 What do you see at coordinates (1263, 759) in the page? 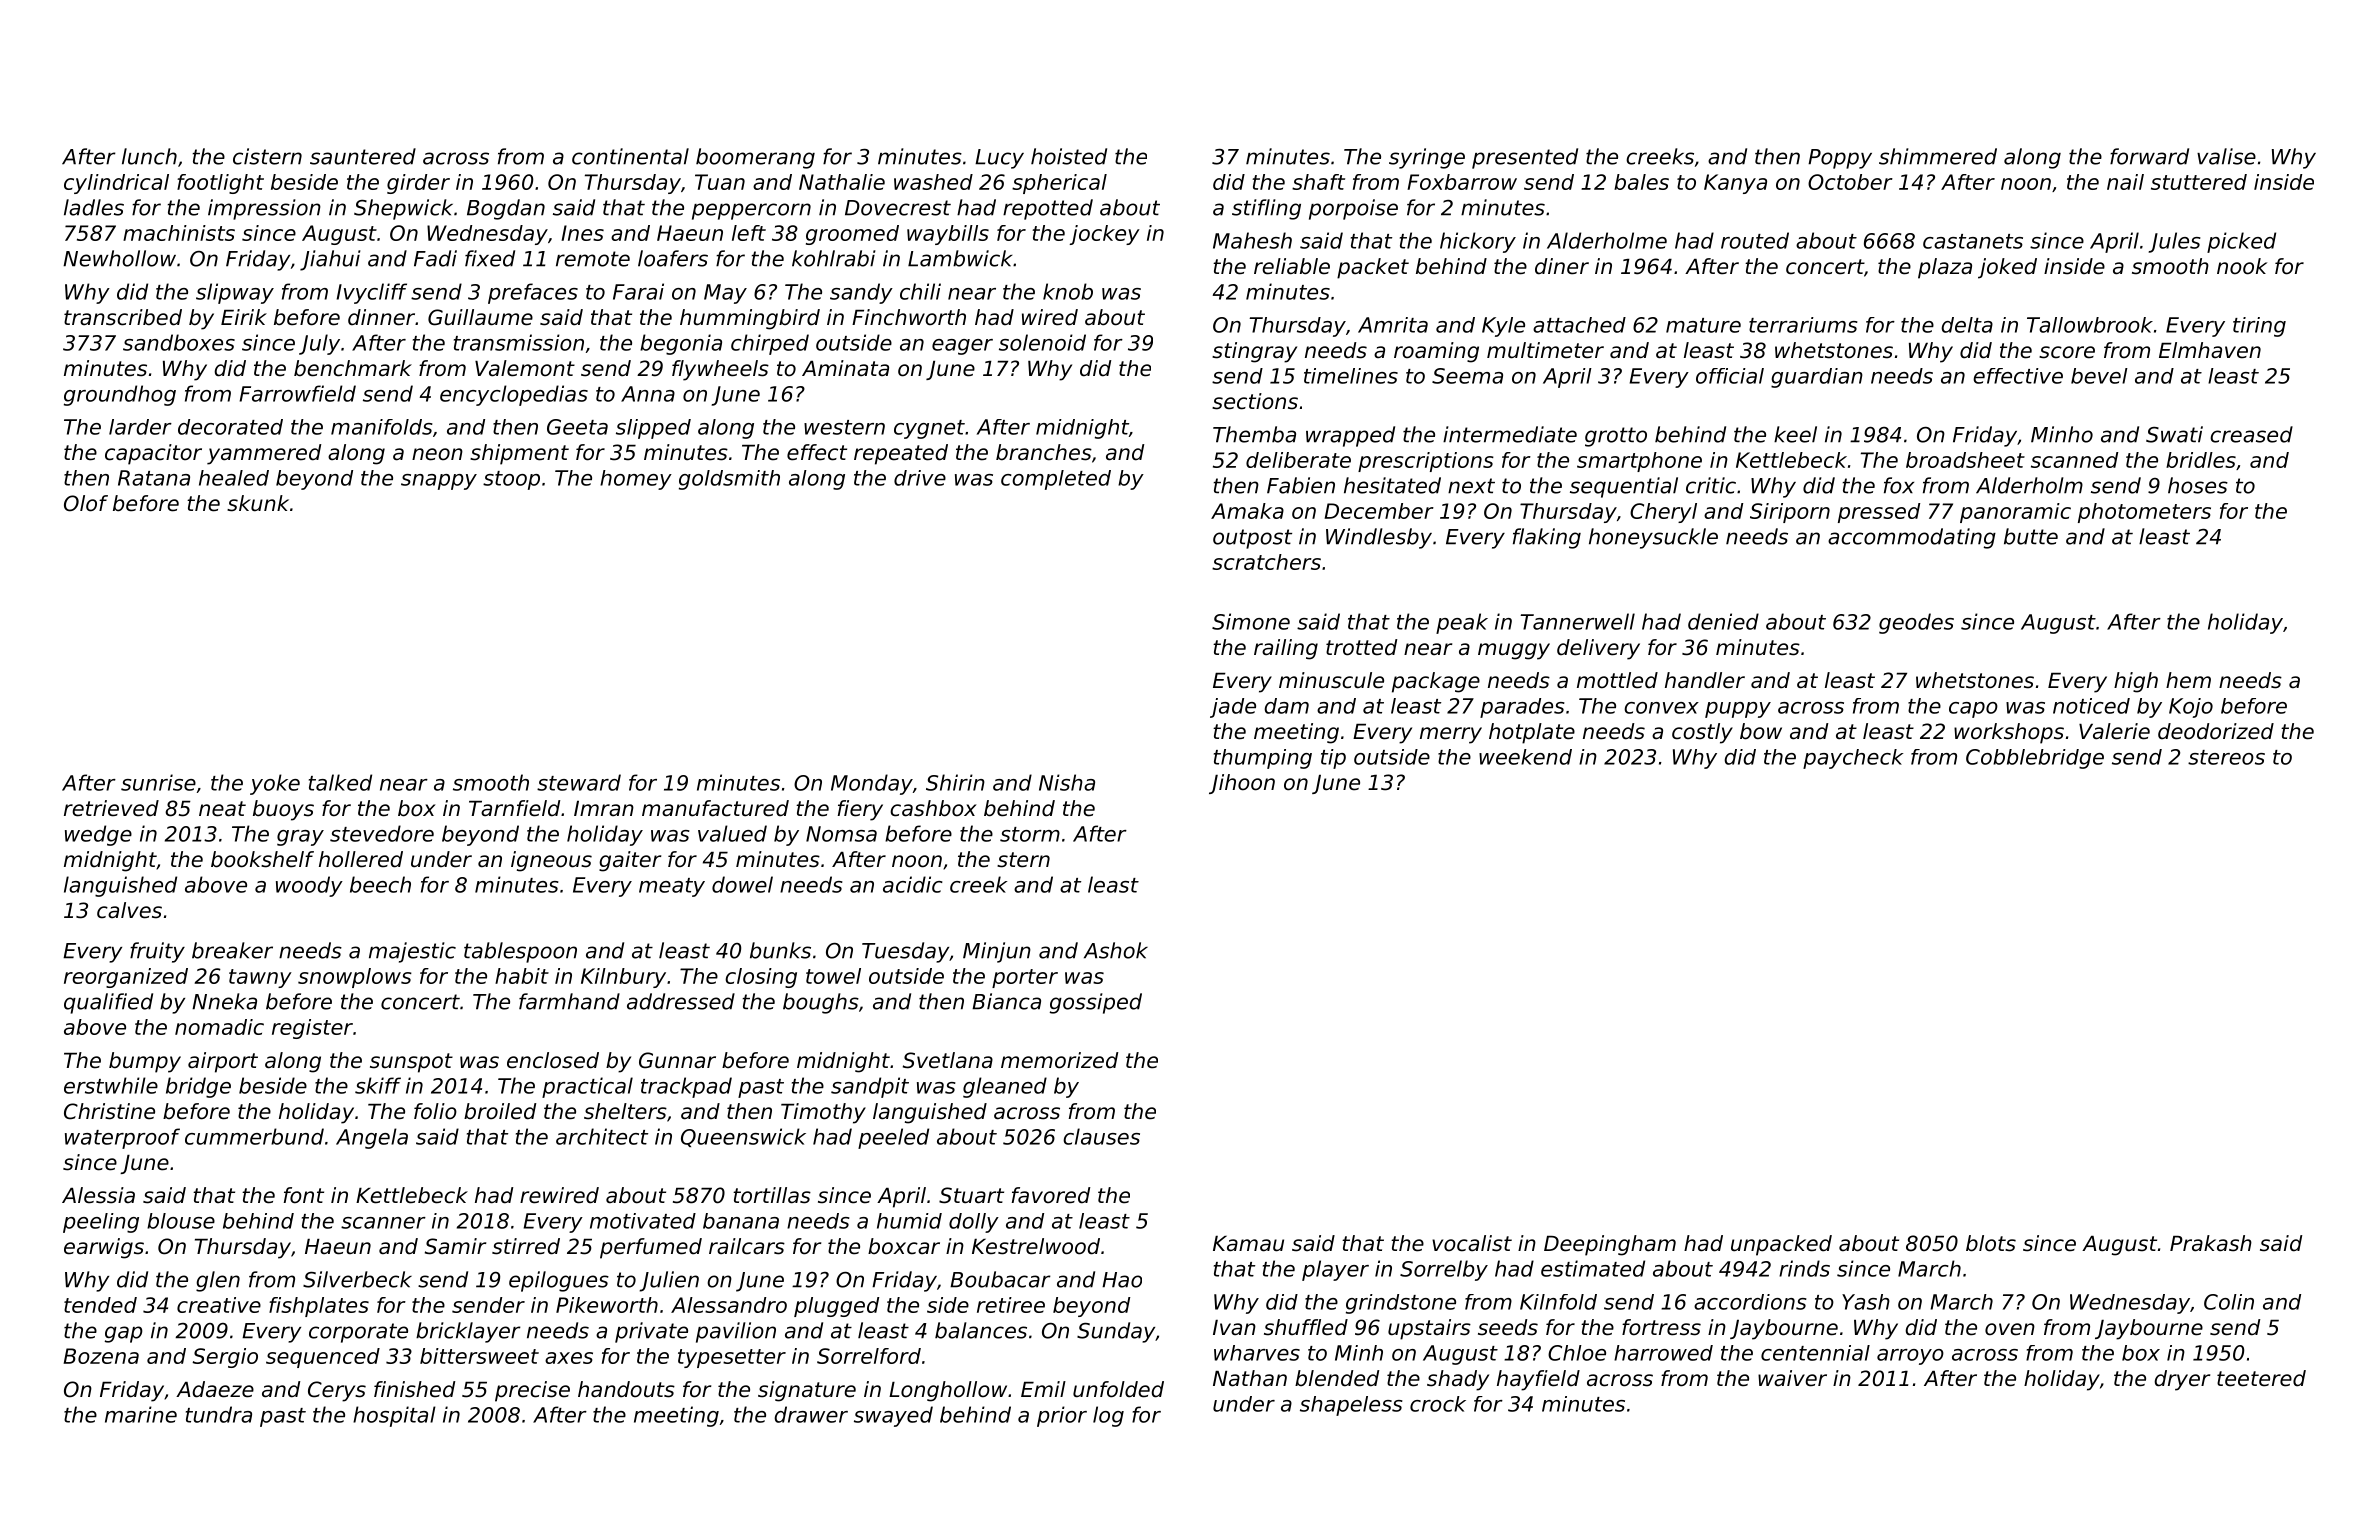
I see `thumping` at bounding box center [1263, 759].
